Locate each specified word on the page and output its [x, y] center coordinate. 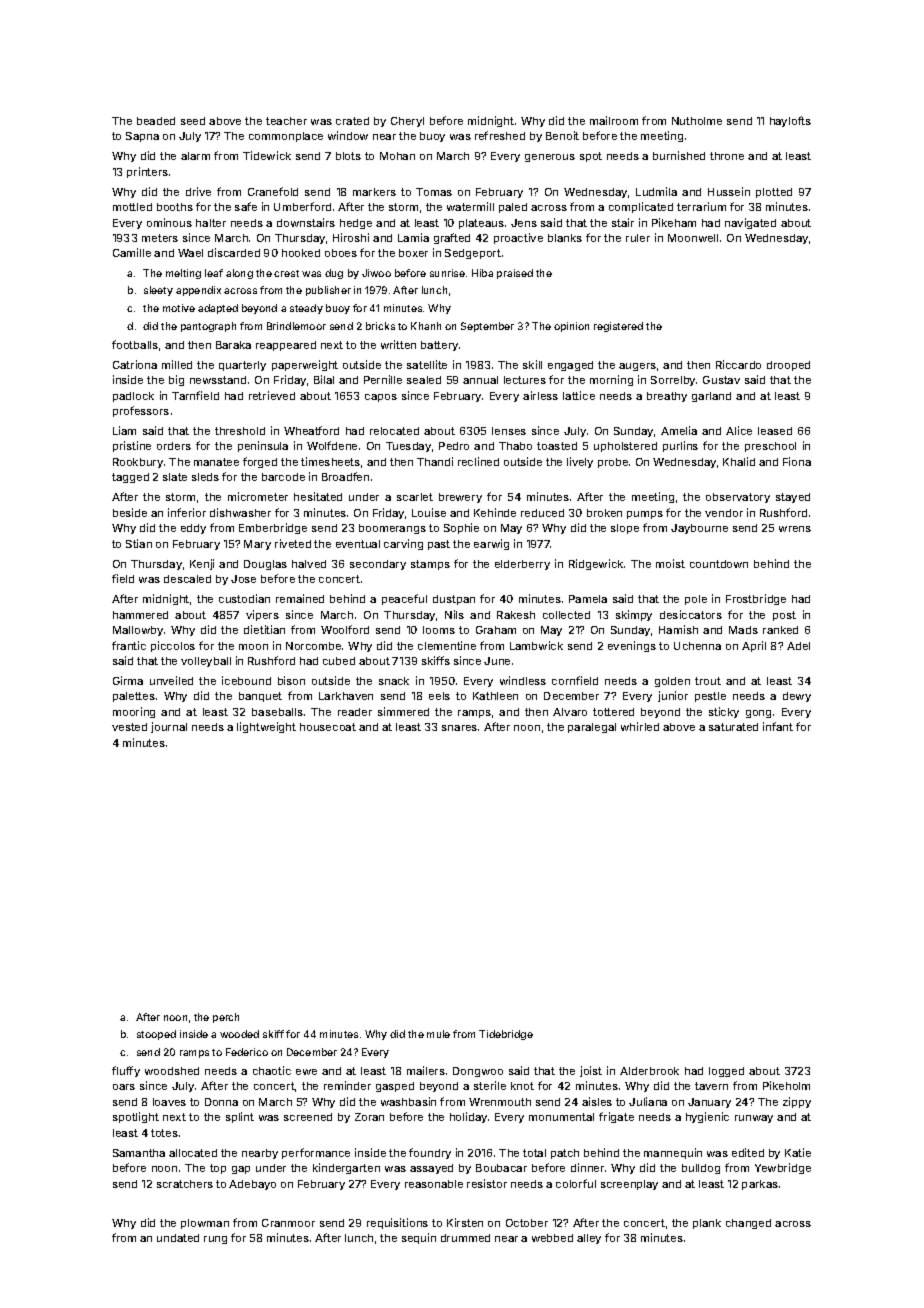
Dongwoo [478, 1072]
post [784, 616]
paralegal [592, 728]
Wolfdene [332, 445]
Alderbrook [649, 1071]
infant [778, 726]
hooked [301, 253]
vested [129, 727]
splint [240, 1117]
